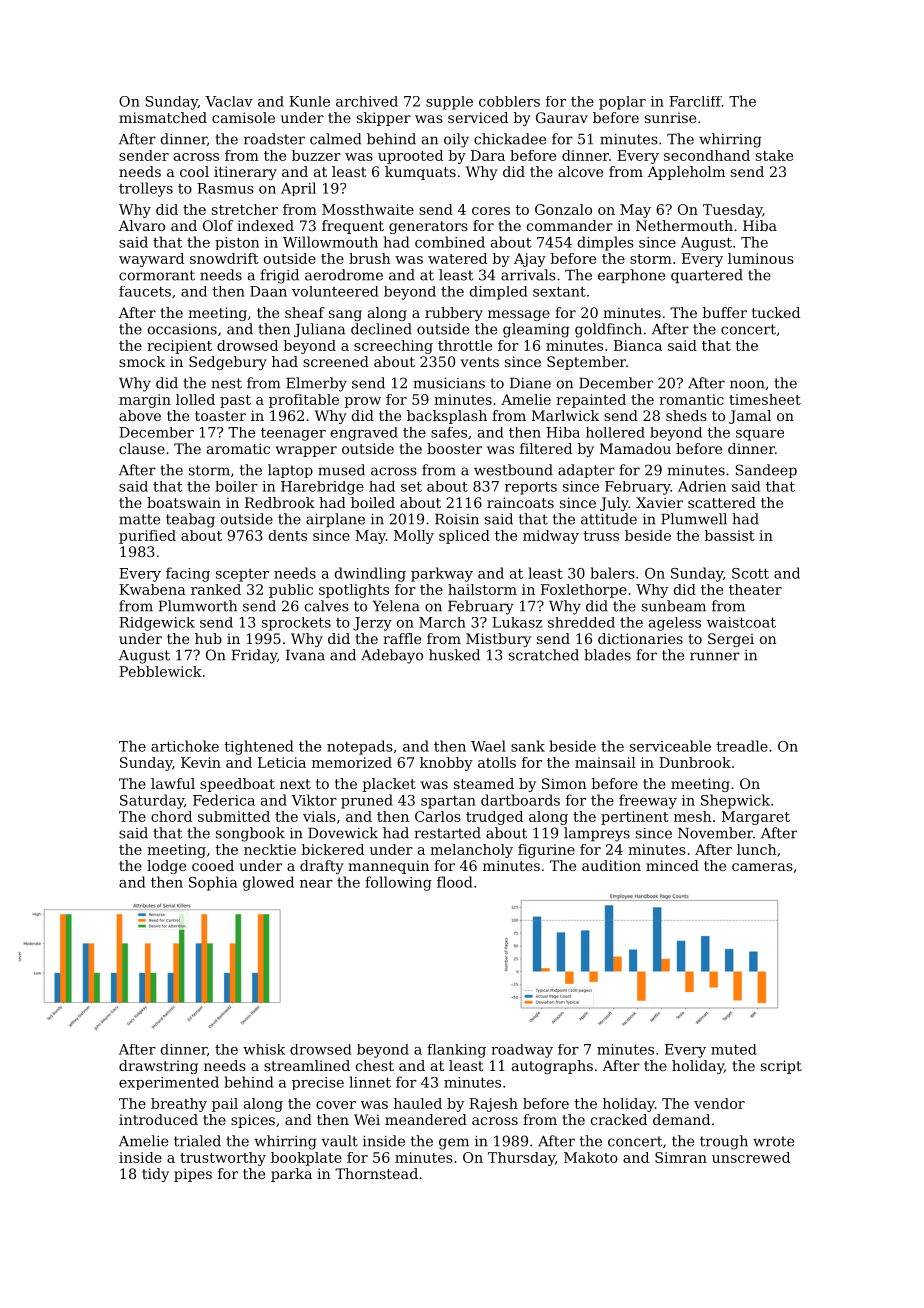 The image size is (924, 1308). What do you see at coordinates (316, 884) in the image?
I see `near` at bounding box center [316, 884].
